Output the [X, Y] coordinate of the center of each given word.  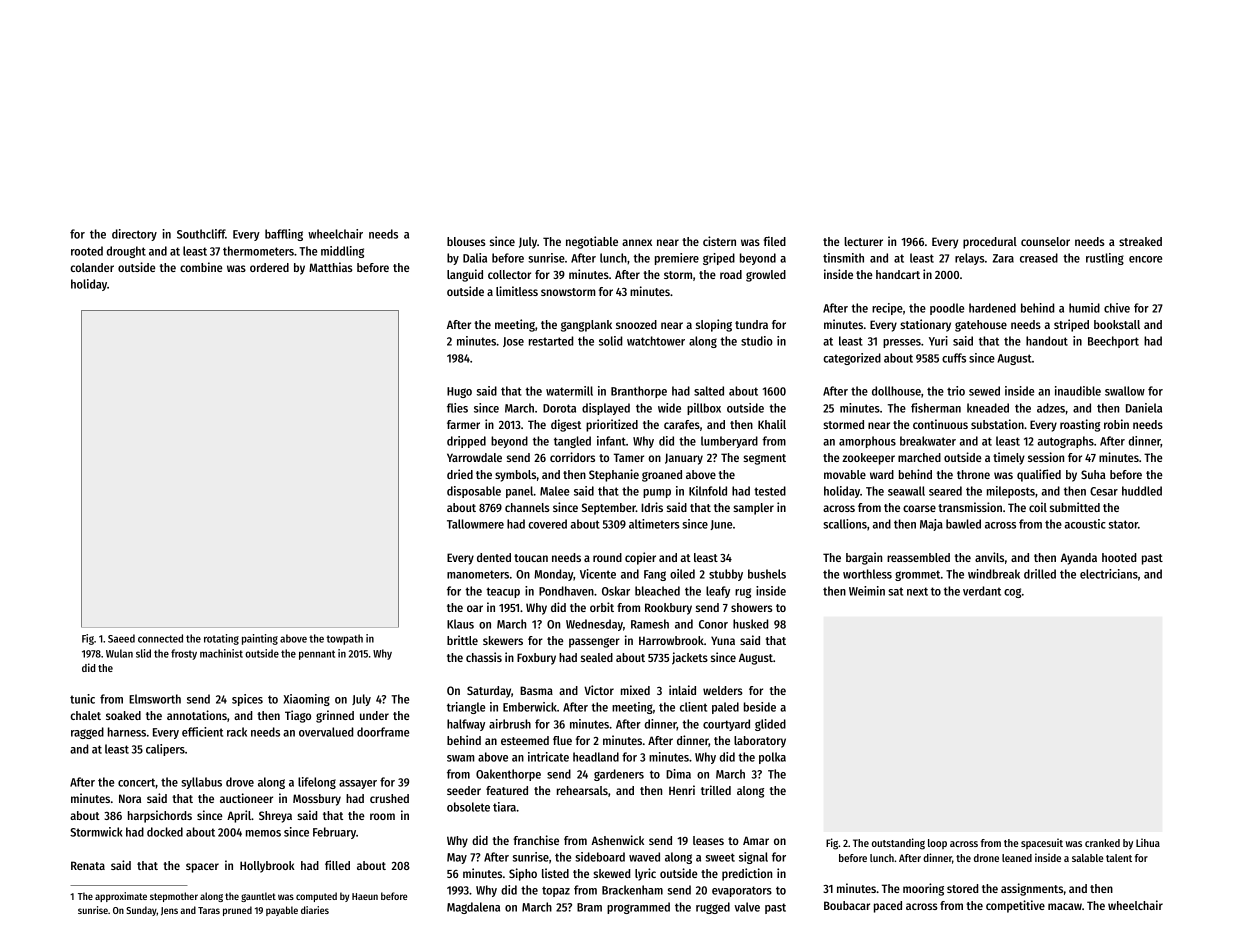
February [334, 833]
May [457, 858]
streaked [1140, 241]
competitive [1015, 906]
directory [134, 235]
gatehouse [981, 326]
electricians [1109, 574]
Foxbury [536, 659]
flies [457, 408]
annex [637, 242]
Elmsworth [155, 699]
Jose [513, 342]
